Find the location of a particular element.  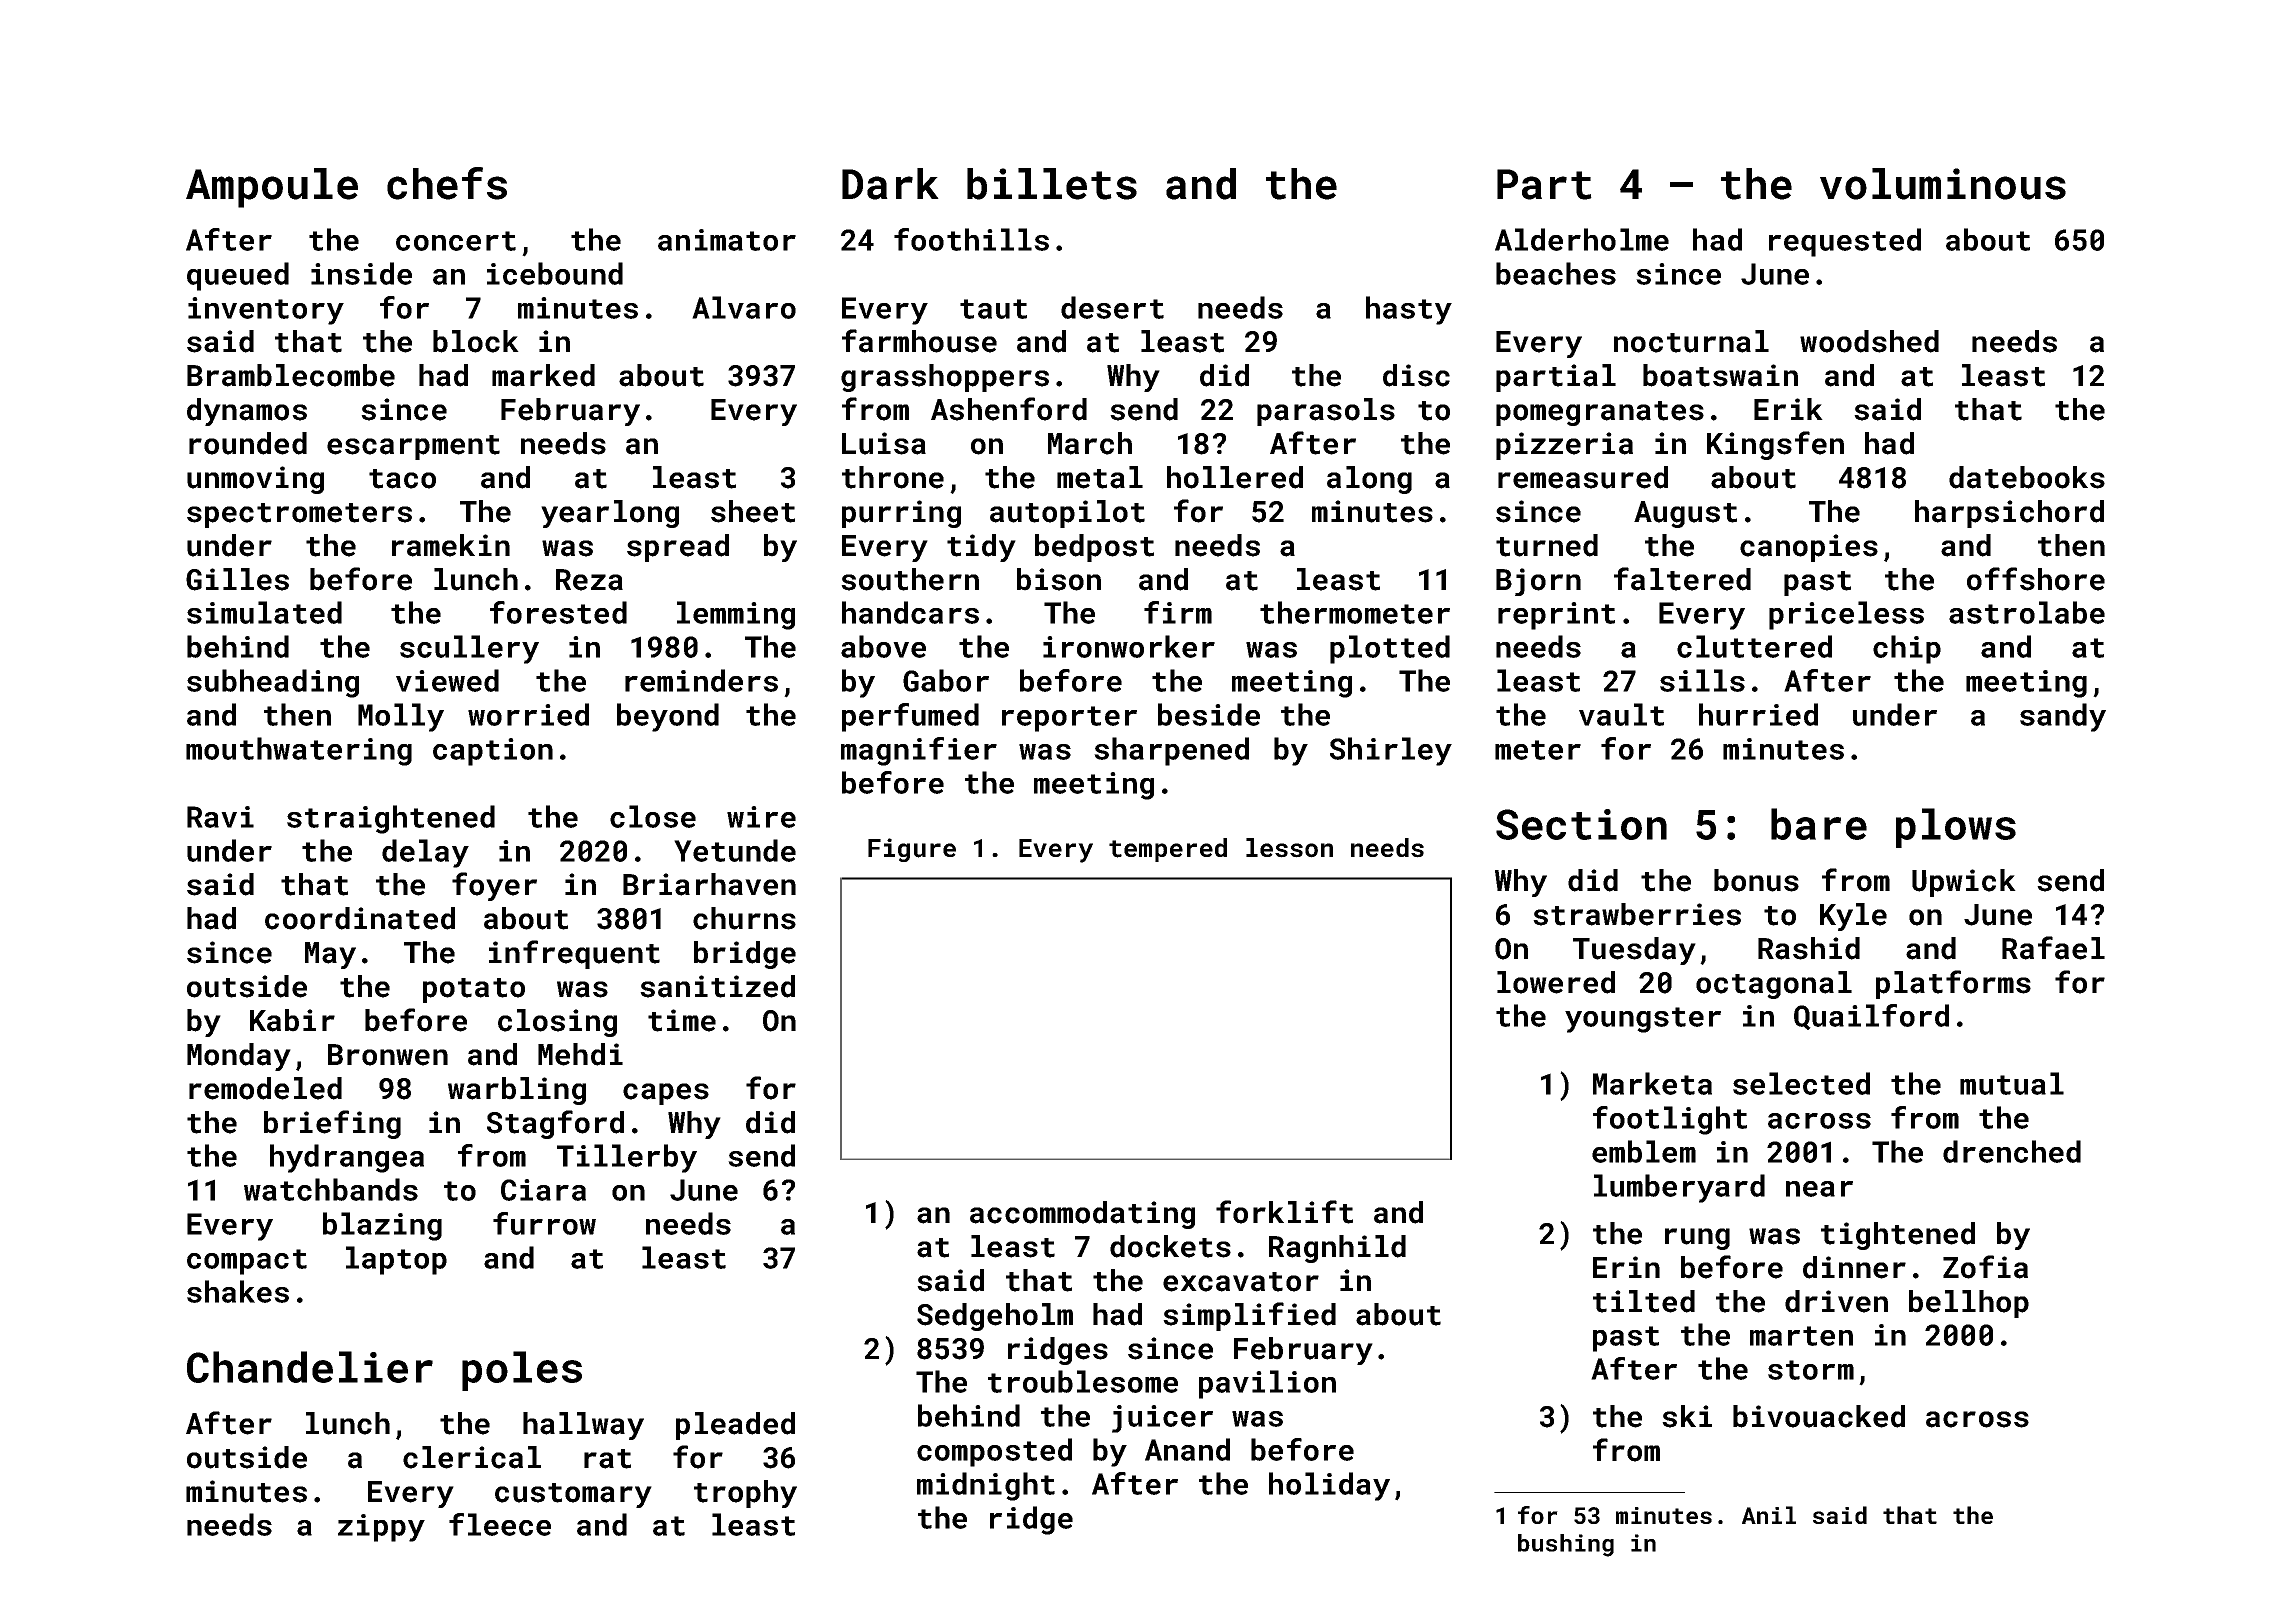

chip is located at coordinates (1907, 649).
